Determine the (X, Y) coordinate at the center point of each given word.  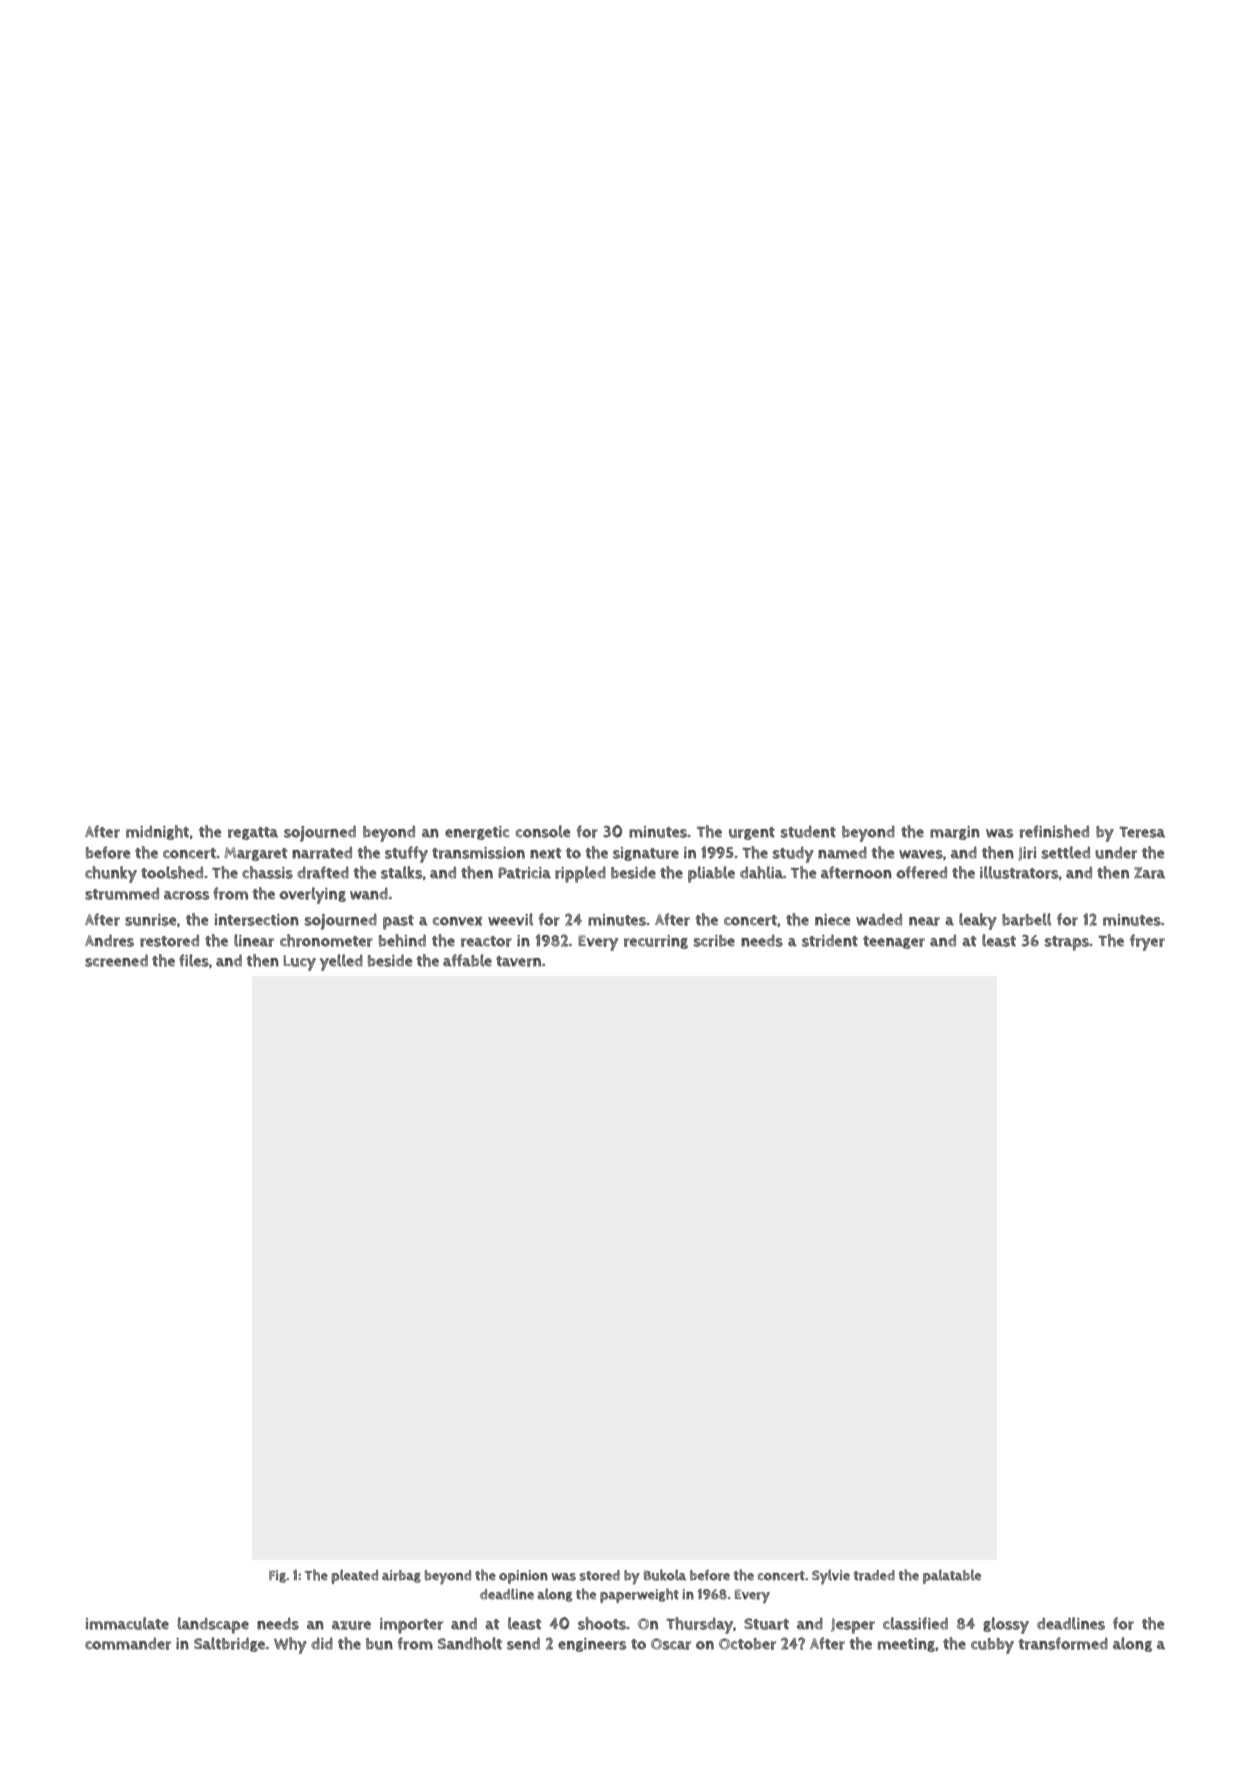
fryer (1147, 942)
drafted (323, 872)
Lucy (299, 963)
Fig (277, 1576)
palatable (952, 1576)
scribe (714, 941)
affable (467, 960)
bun (379, 1644)
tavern (518, 961)
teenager (894, 942)
